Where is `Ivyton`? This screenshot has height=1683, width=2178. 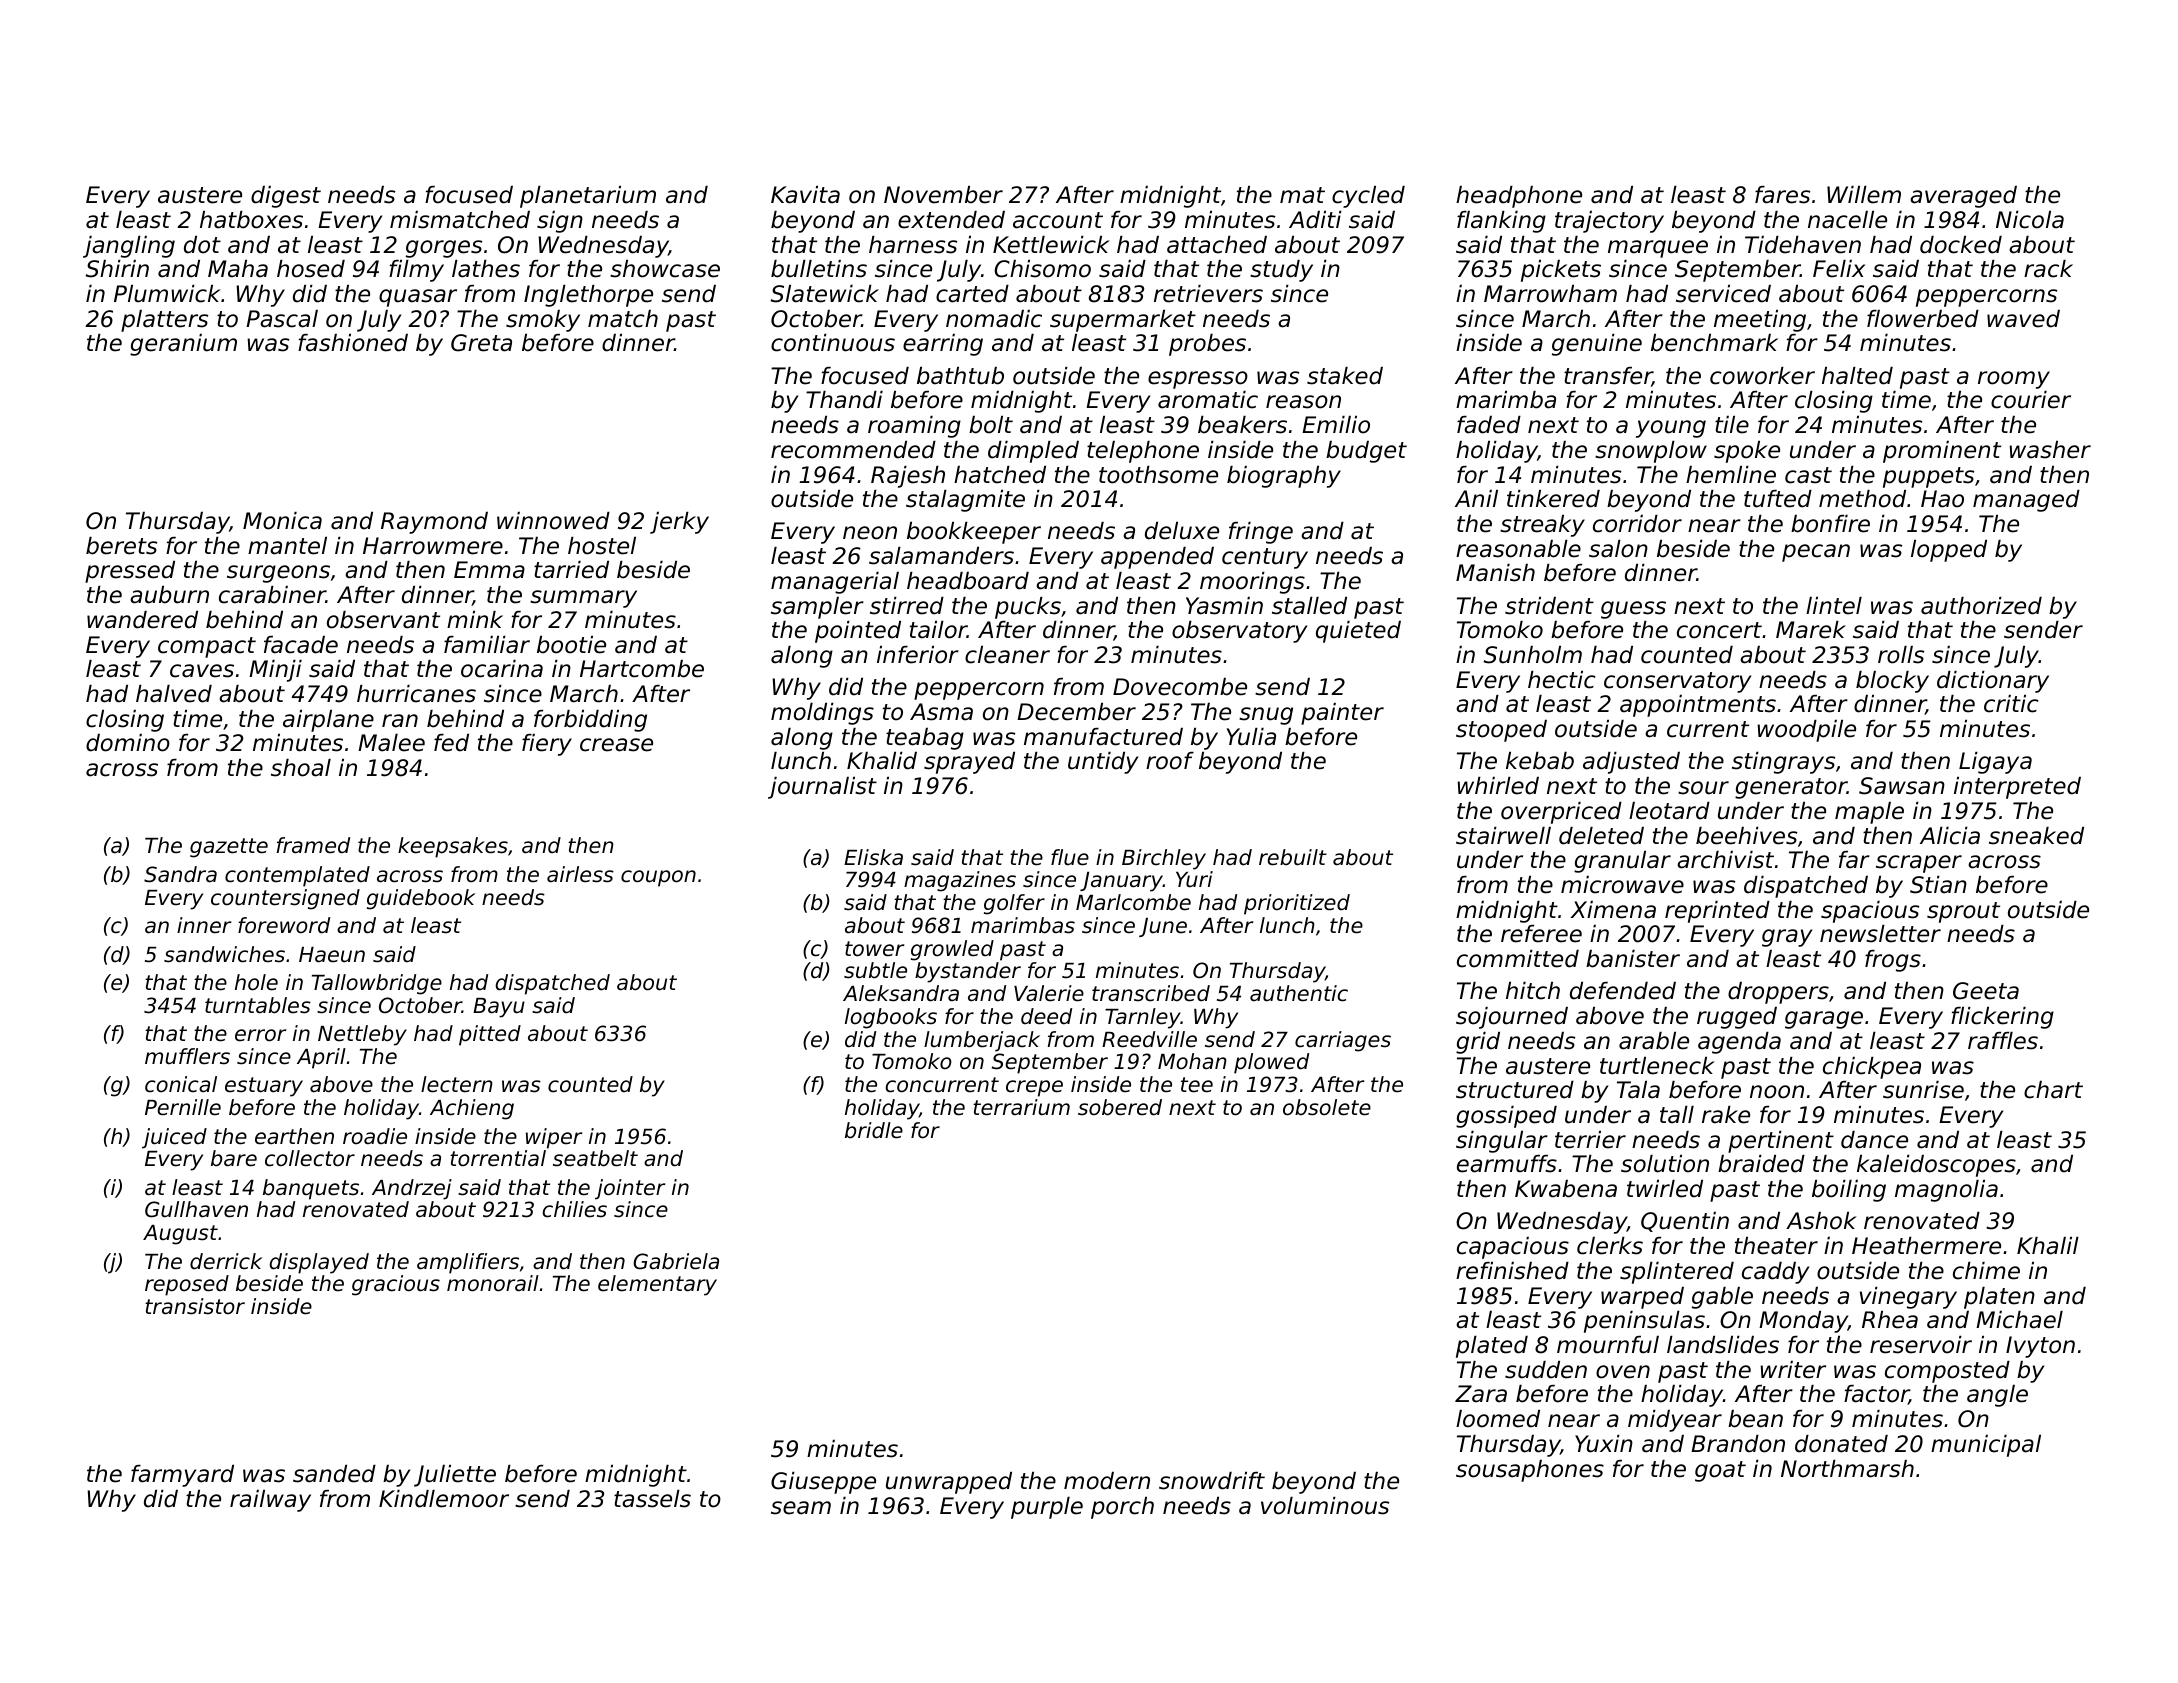 Ivyton is located at coordinates (2040, 1347).
